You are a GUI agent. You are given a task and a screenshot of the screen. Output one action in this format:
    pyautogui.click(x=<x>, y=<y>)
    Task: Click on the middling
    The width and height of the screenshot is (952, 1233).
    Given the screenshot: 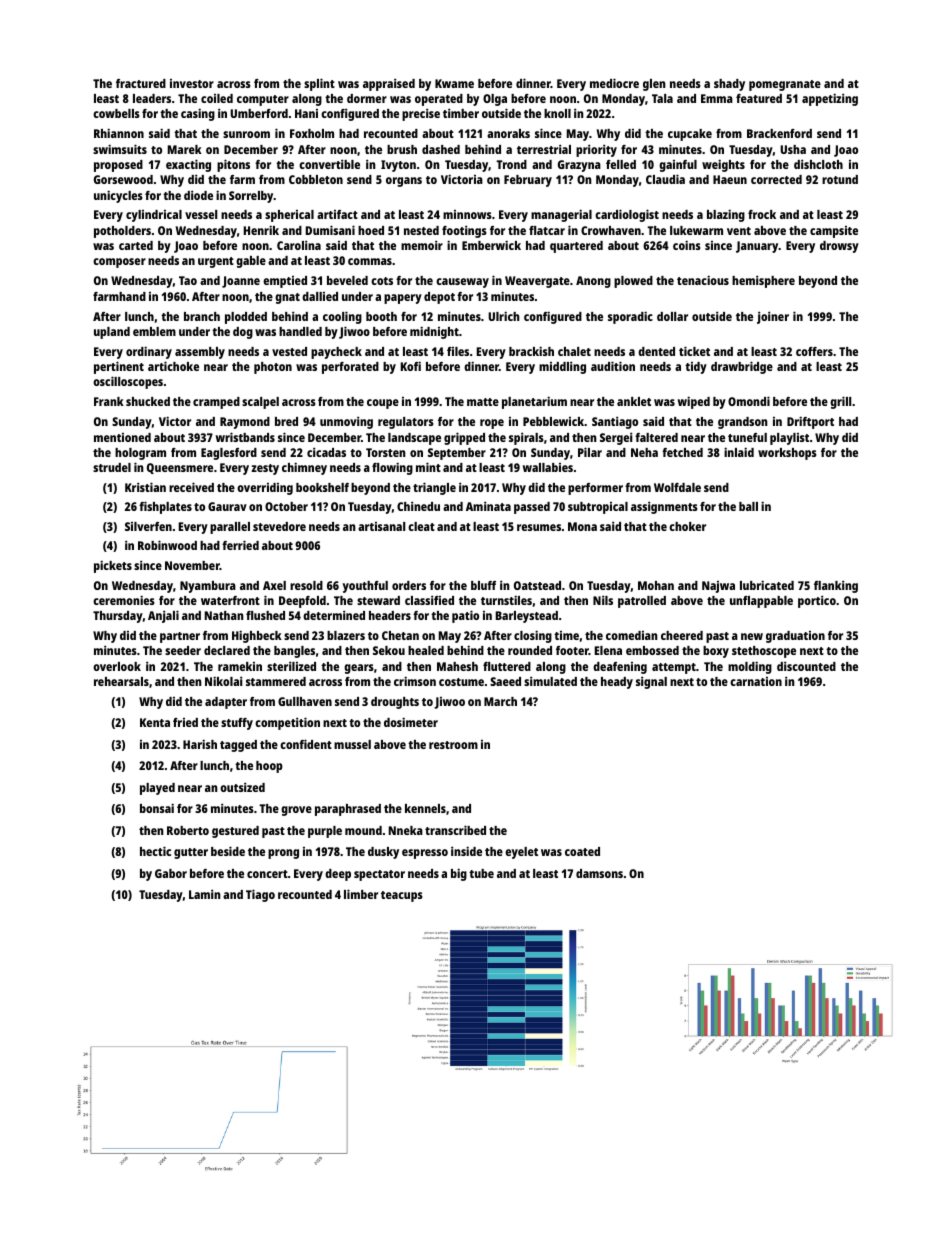 What is the action you would take?
    pyautogui.click(x=562, y=367)
